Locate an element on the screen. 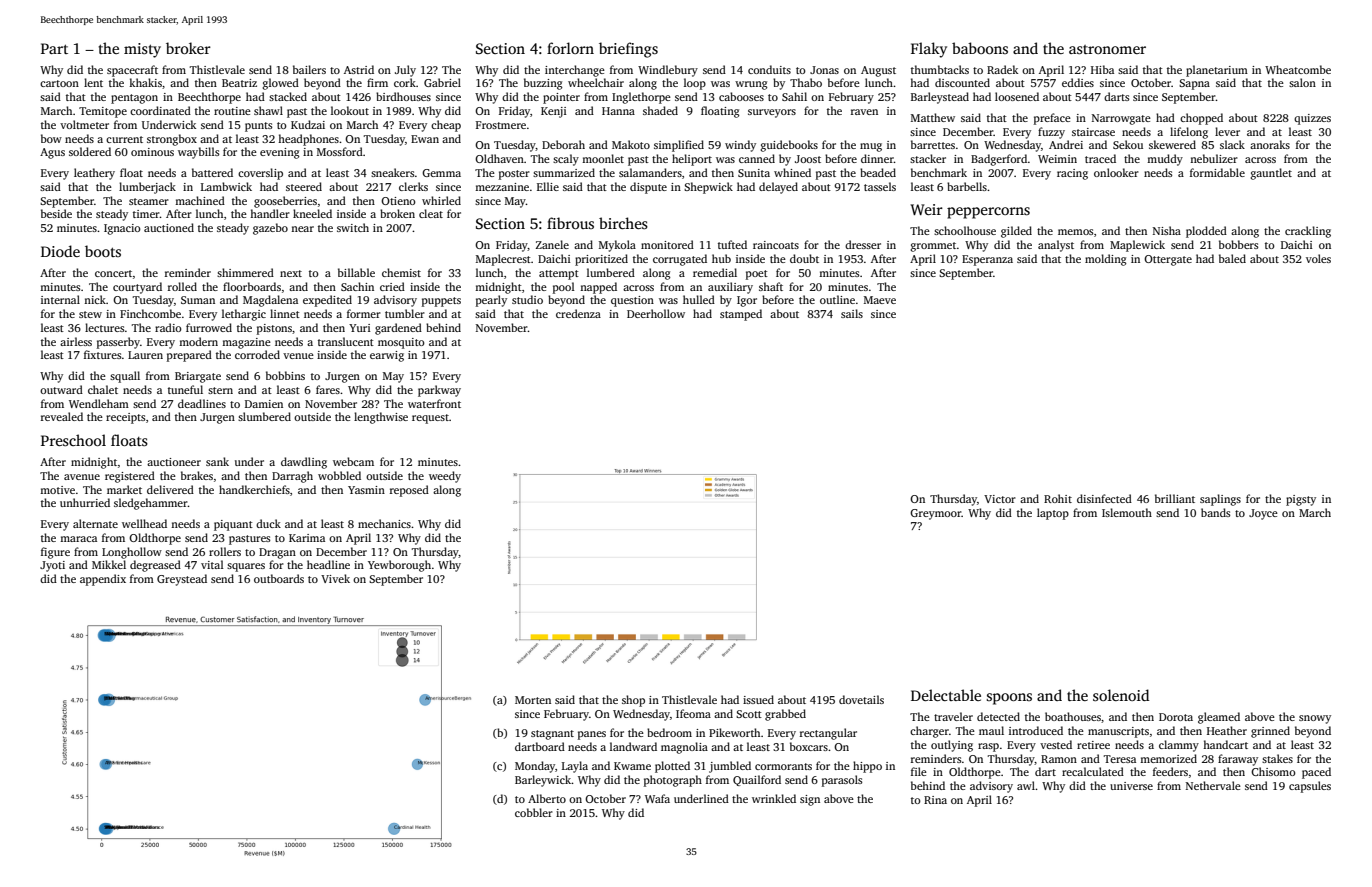  astronomer is located at coordinates (1107, 49).
